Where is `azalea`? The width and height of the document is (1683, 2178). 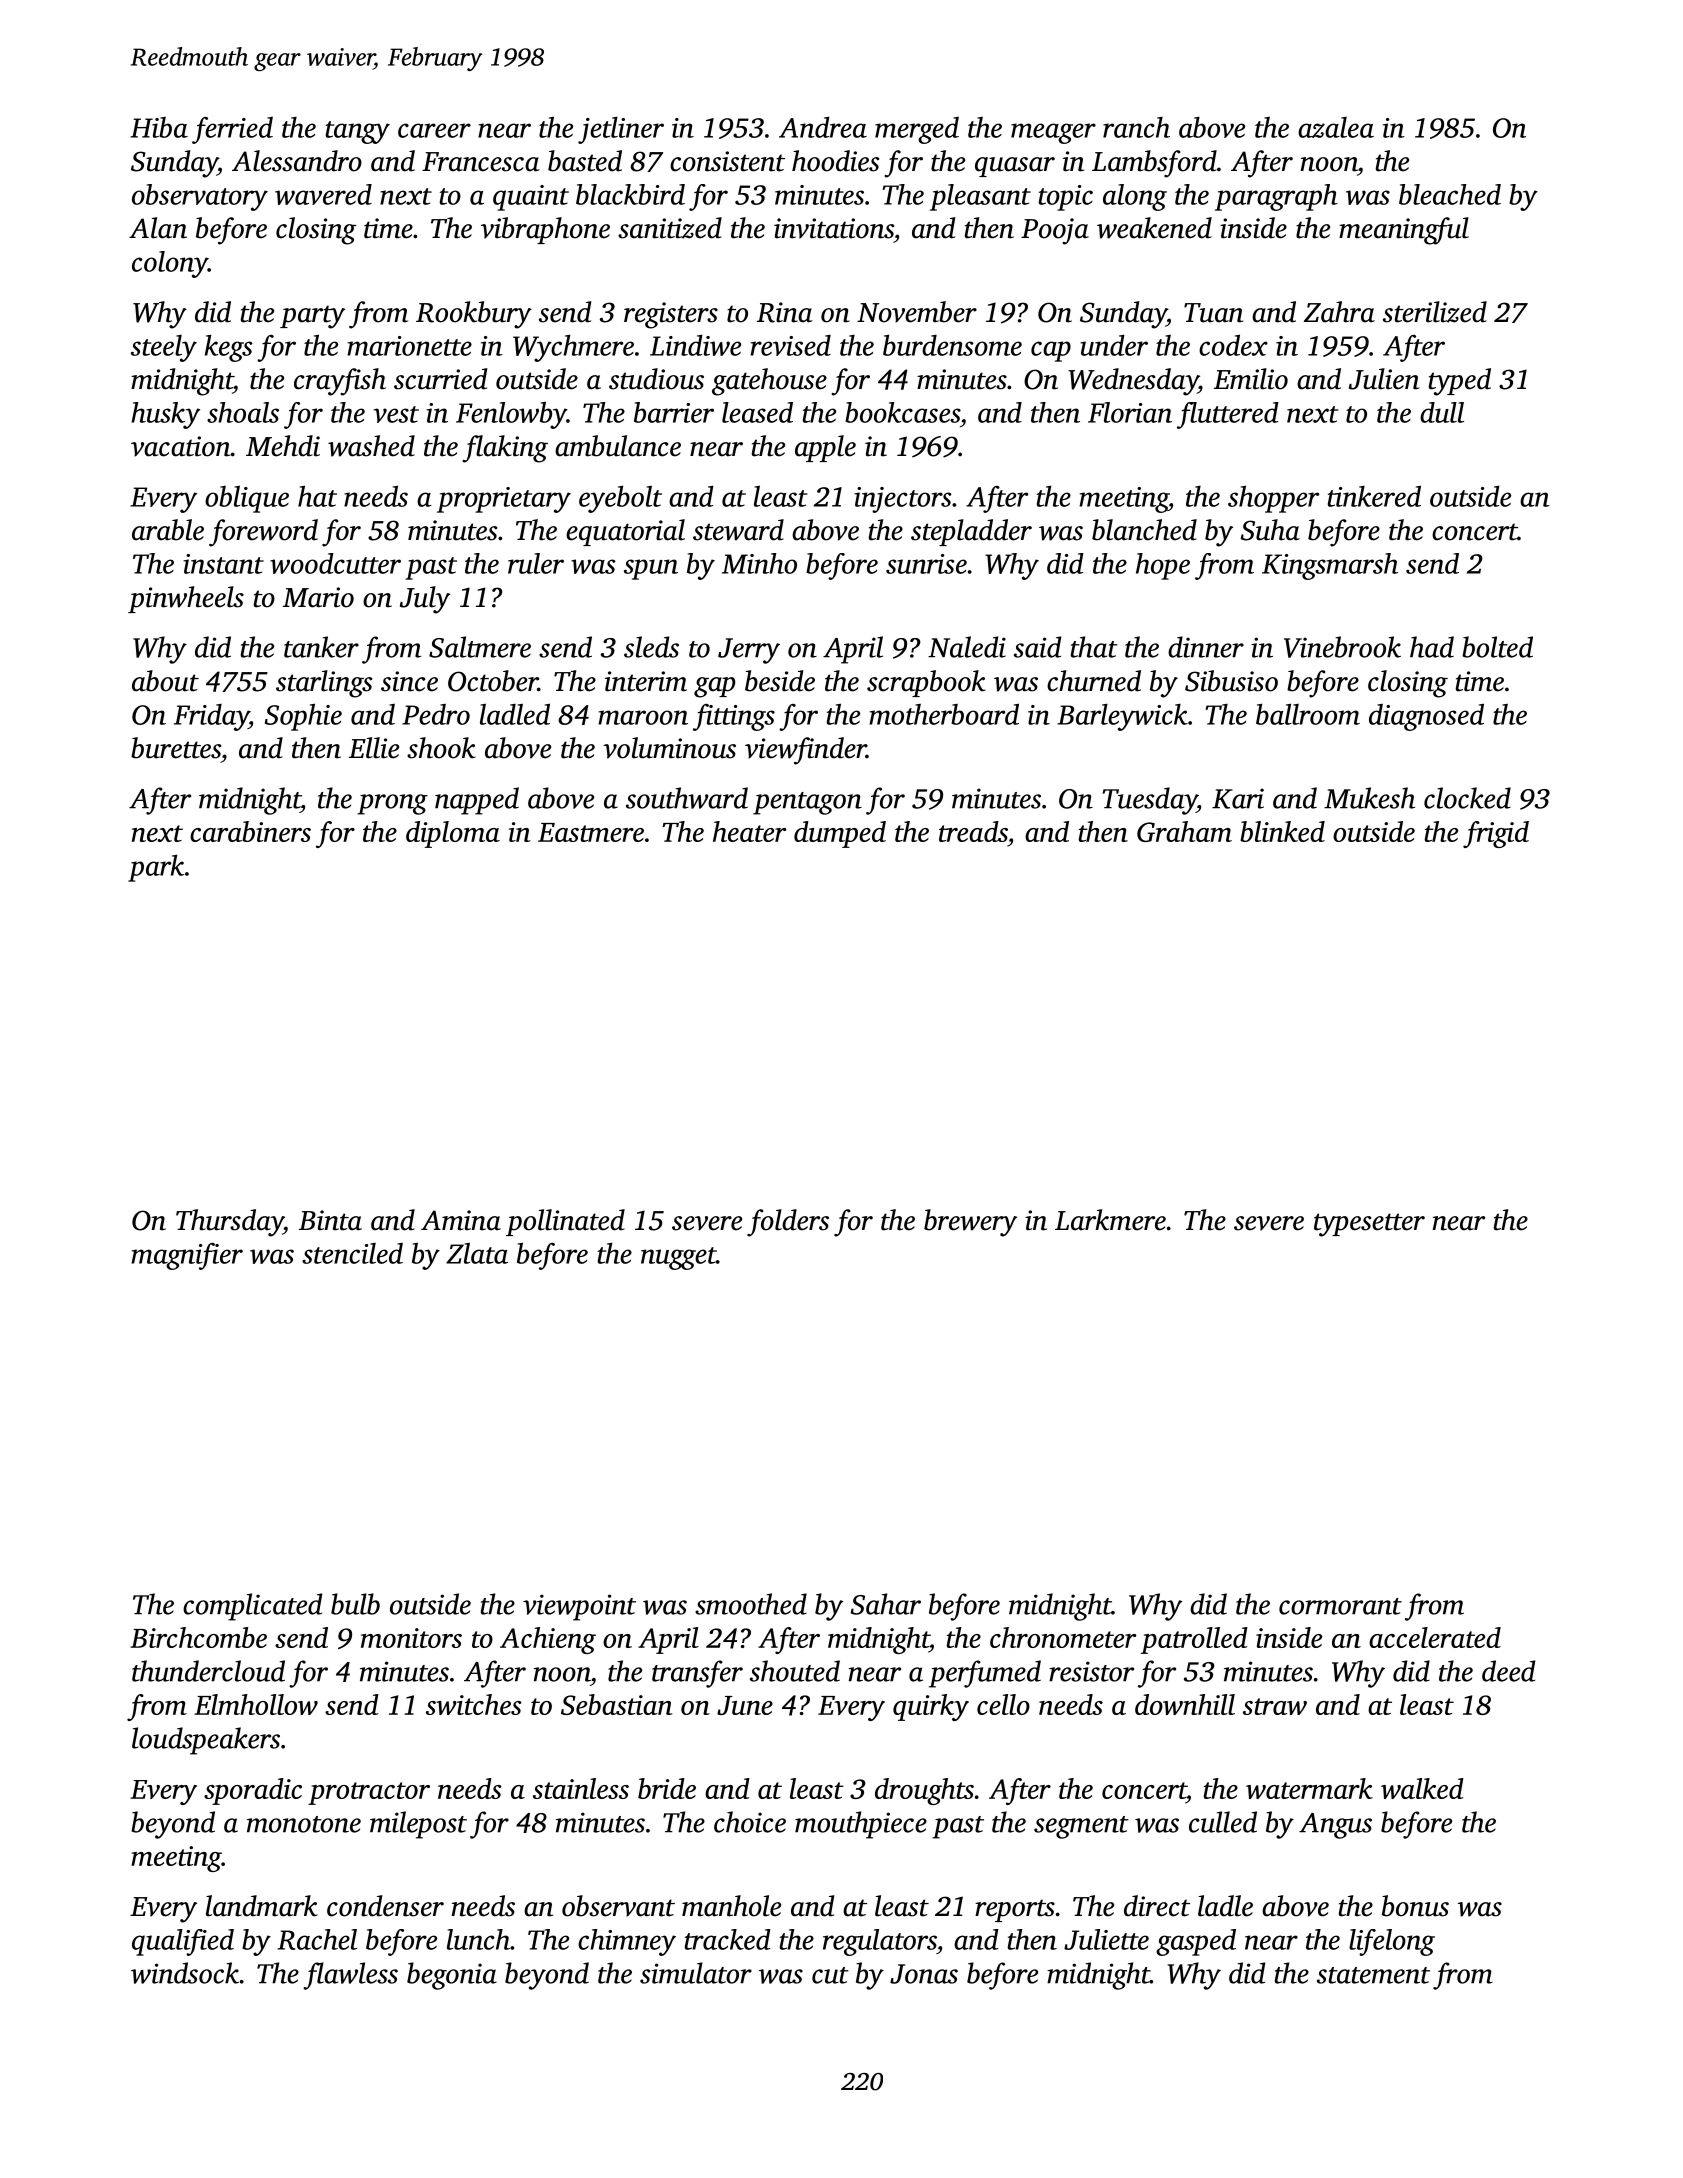
azalea is located at coordinates (1336, 127).
